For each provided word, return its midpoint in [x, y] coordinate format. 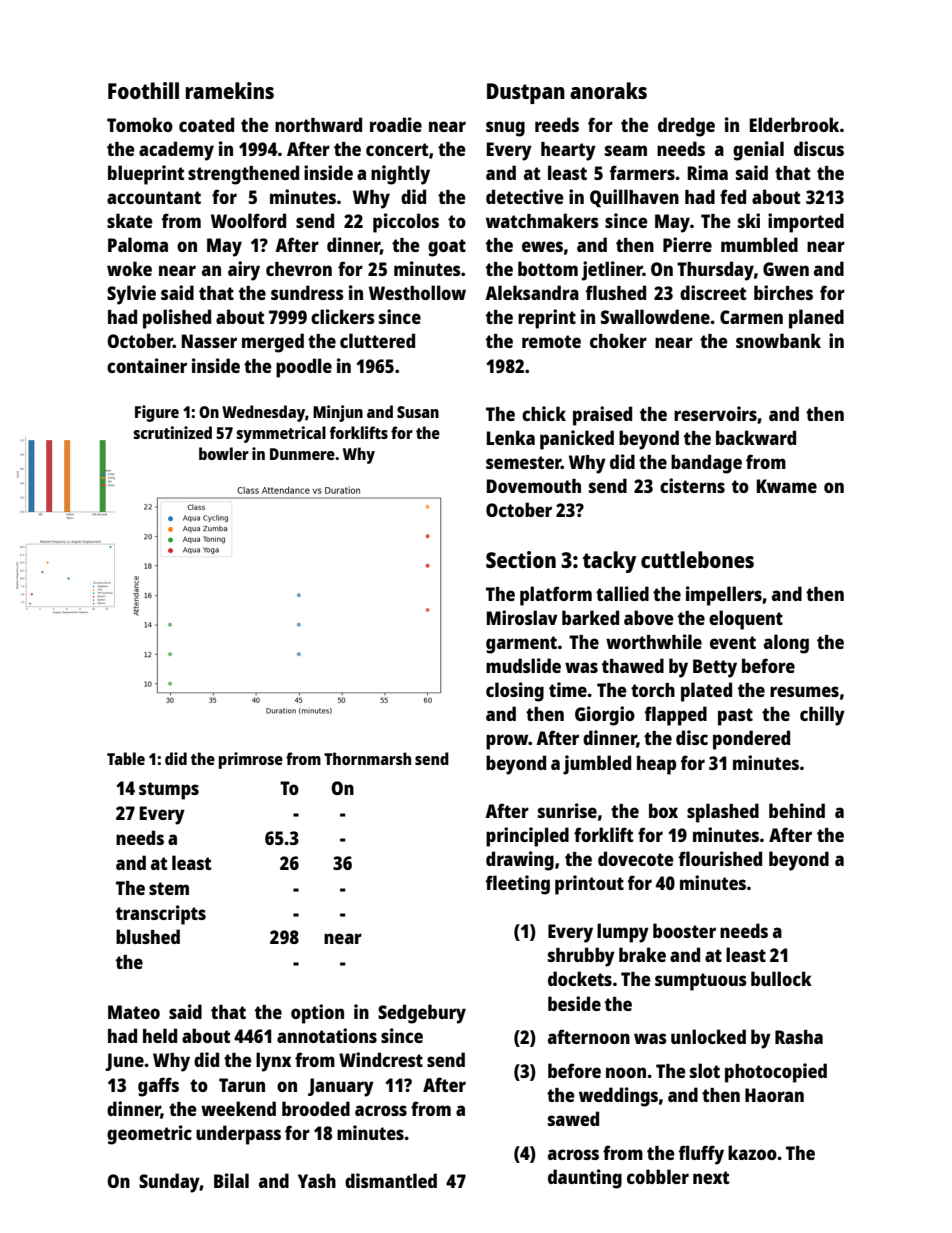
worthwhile [654, 641]
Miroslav [522, 617]
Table [126, 758]
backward [756, 437]
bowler [224, 453]
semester [523, 462]
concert [397, 149]
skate [130, 220]
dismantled [391, 1180]
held [160, 1035]
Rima [708, 172]
